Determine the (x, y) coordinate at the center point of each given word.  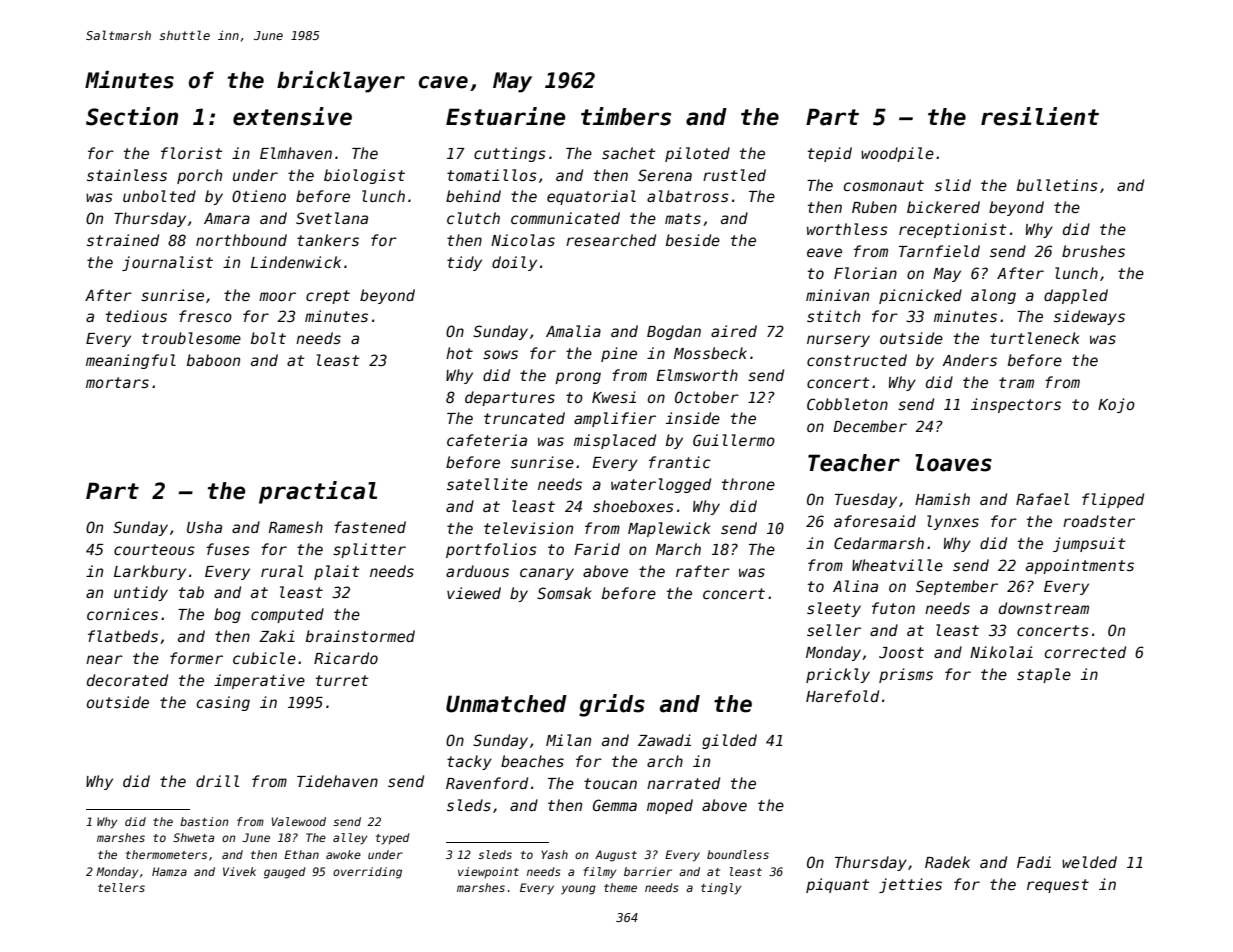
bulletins (1057, 185)
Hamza (169, 871)
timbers (626, 116)
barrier (648, 871)
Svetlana (332, 218)
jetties (910, 885)
